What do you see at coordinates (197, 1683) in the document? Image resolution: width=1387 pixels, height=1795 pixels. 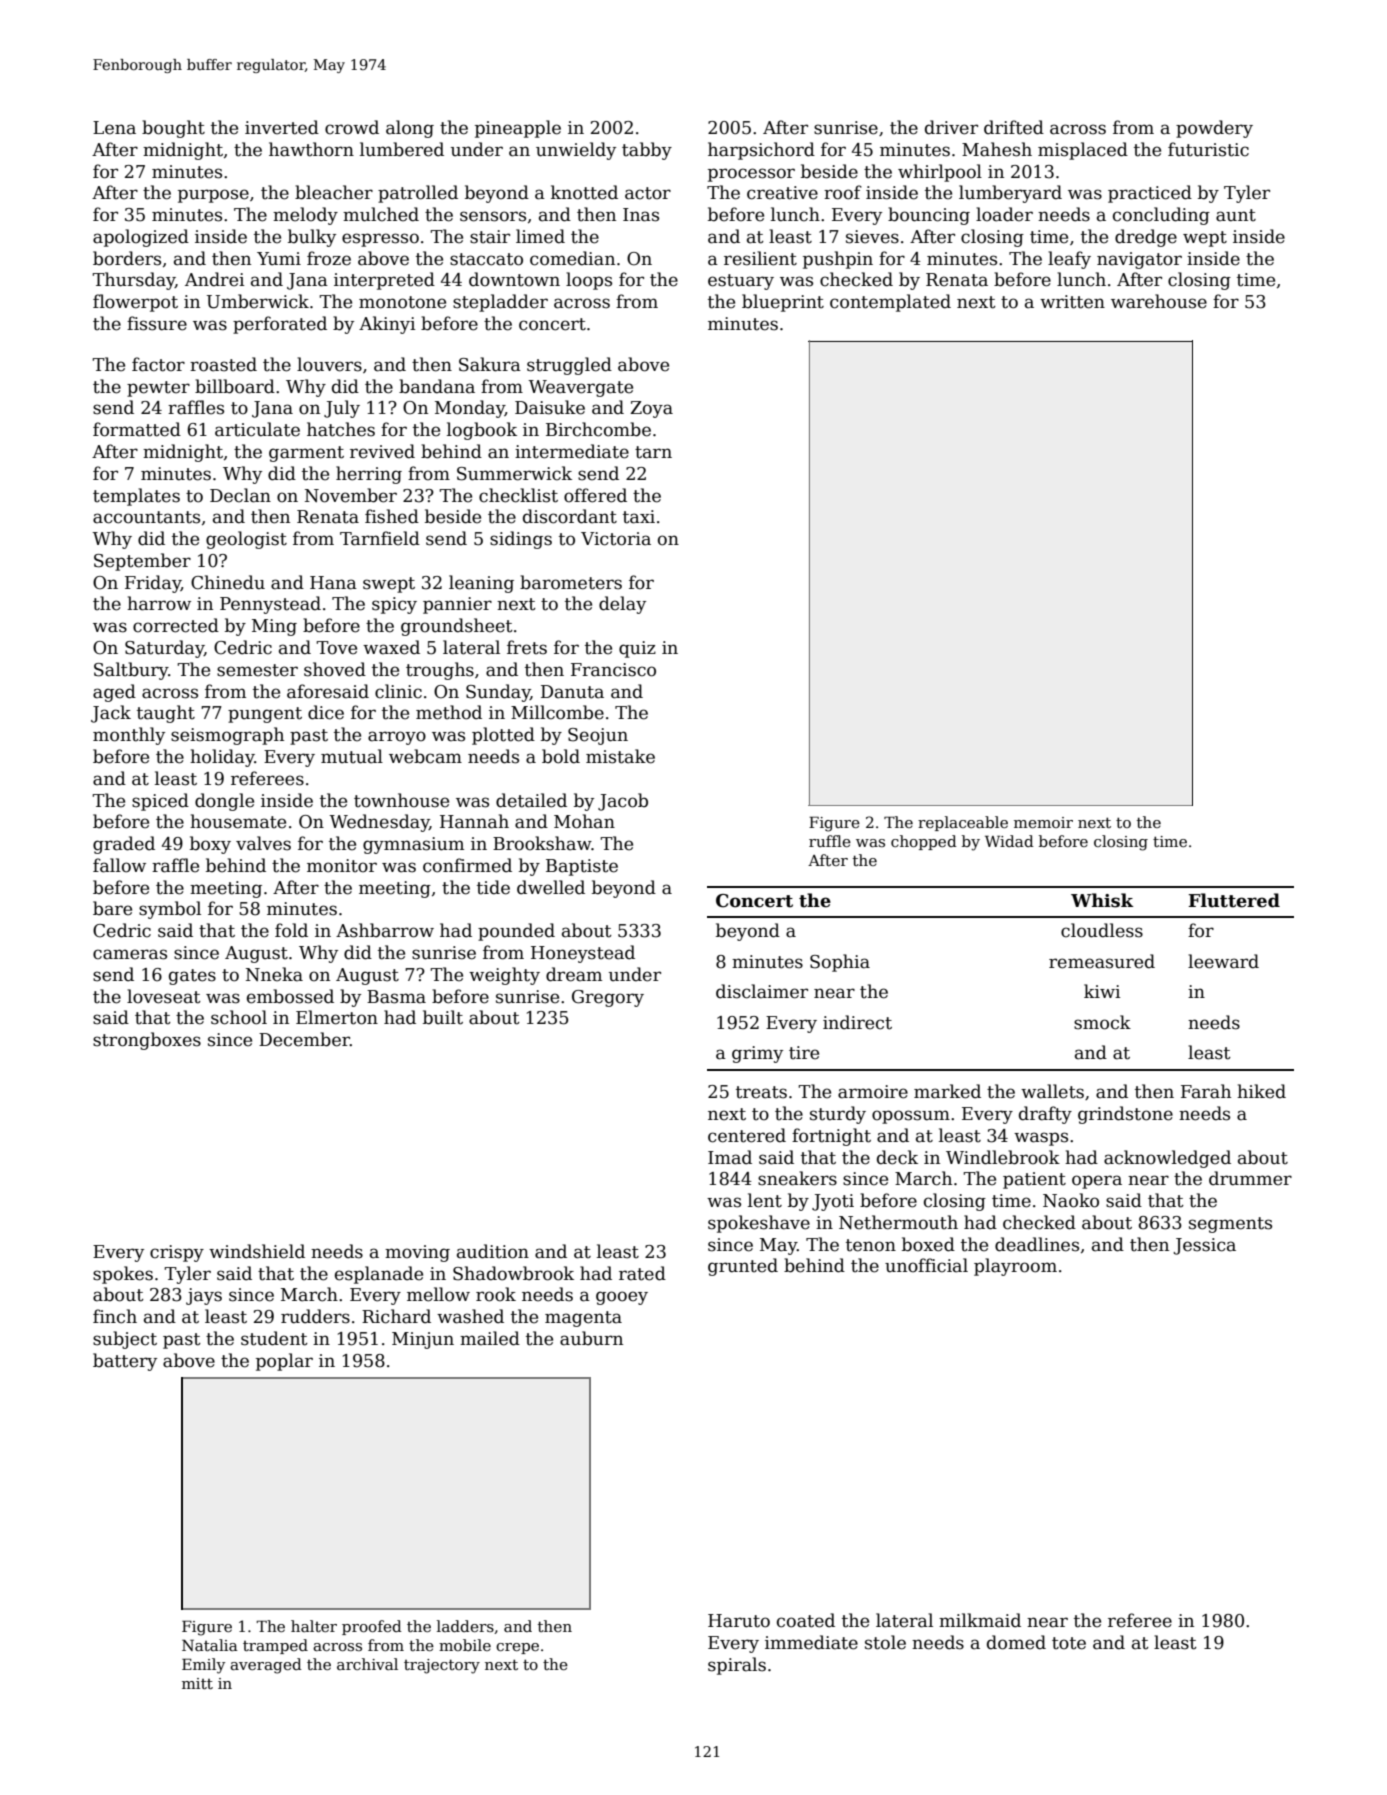 I see `mitt` at bounding box center [197, 1683].
